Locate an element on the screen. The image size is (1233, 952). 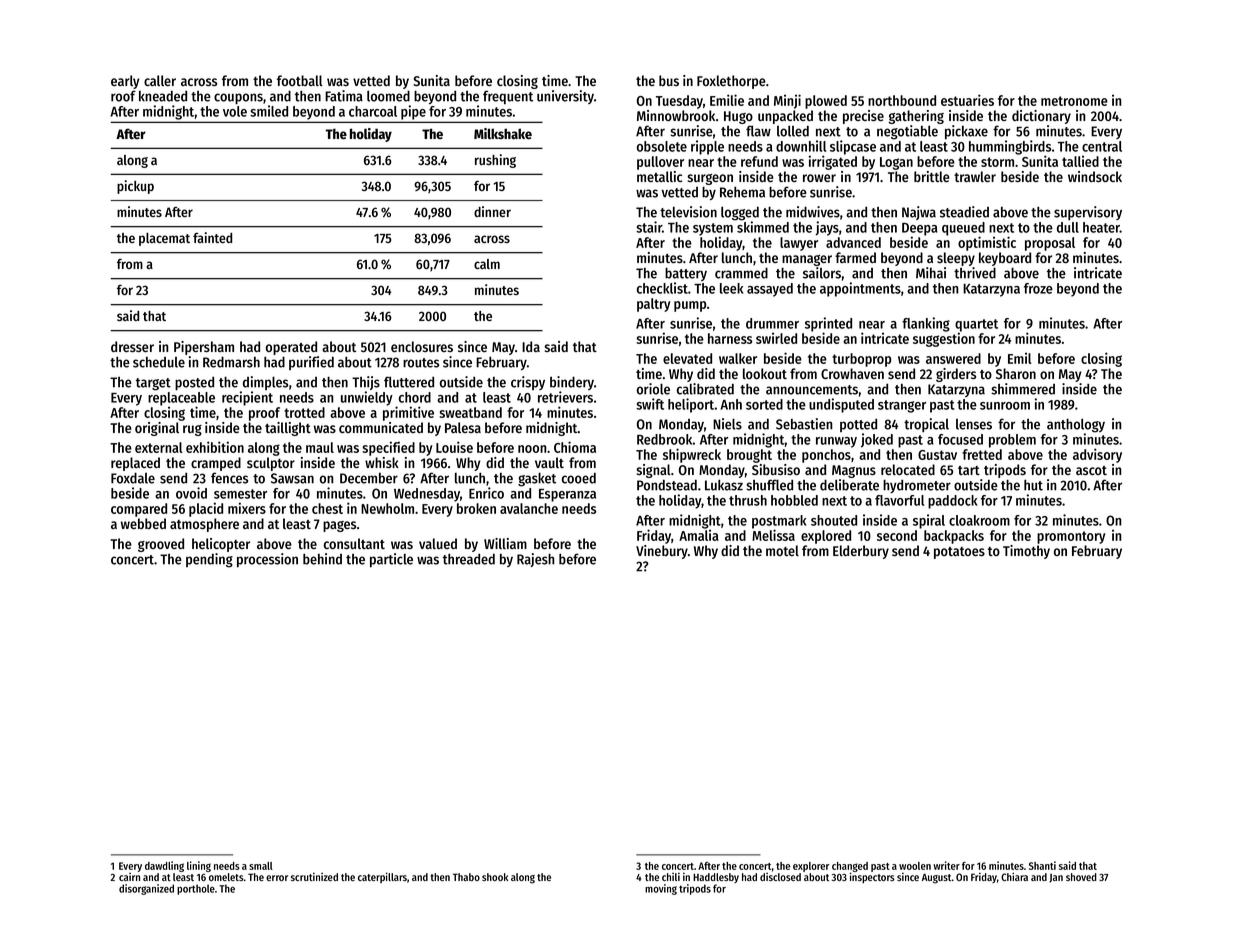
Thabo is located at coordinates (466, 877).
